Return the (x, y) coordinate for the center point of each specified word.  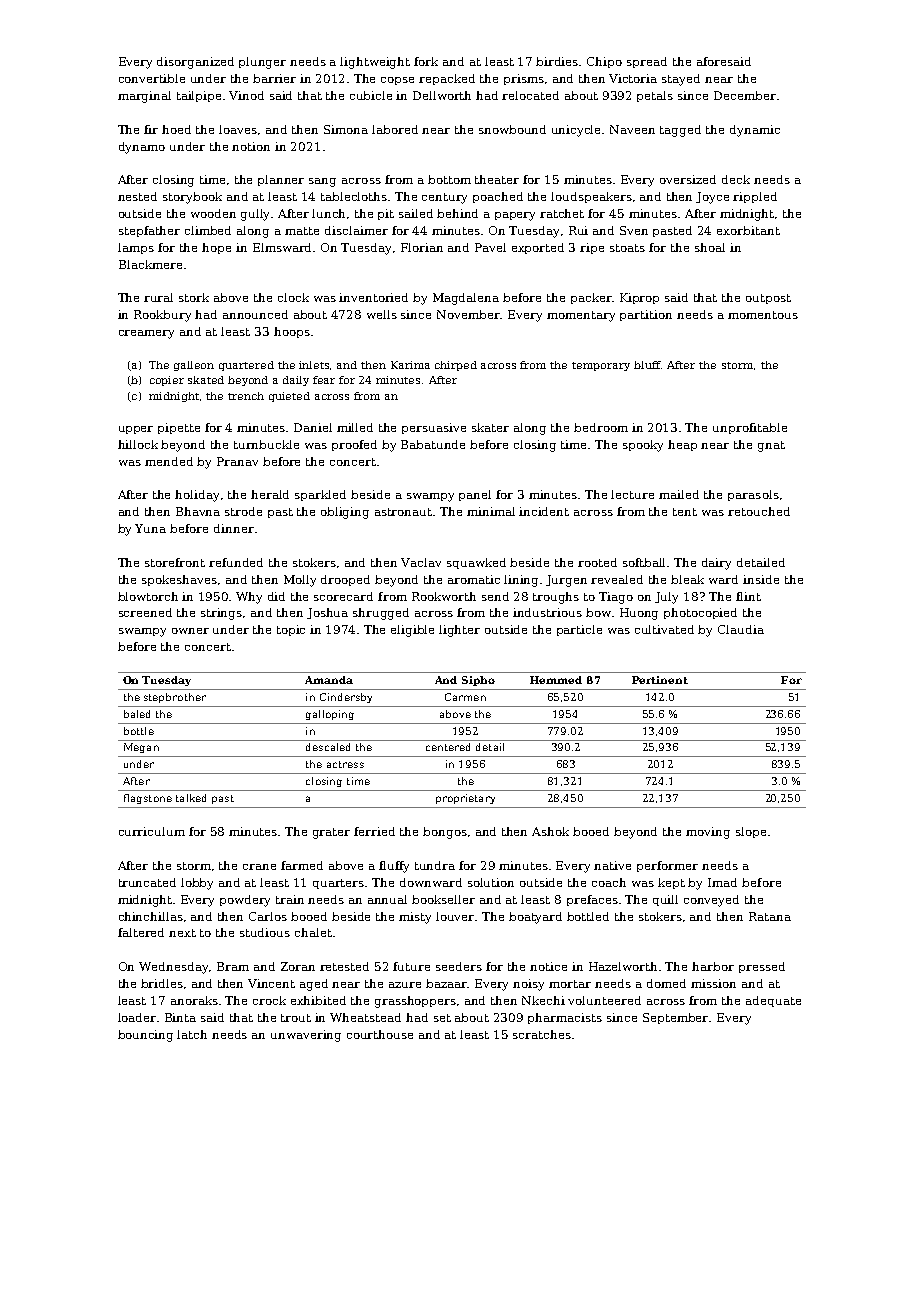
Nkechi (543, 1000)
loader (138, 1017)
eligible (412, 631)
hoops (292, 332)
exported (538, 248)
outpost (768, 299)
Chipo (604, 62)
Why (249, 598)
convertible (152, 78)
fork (426, 61)
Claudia (741, 629)
